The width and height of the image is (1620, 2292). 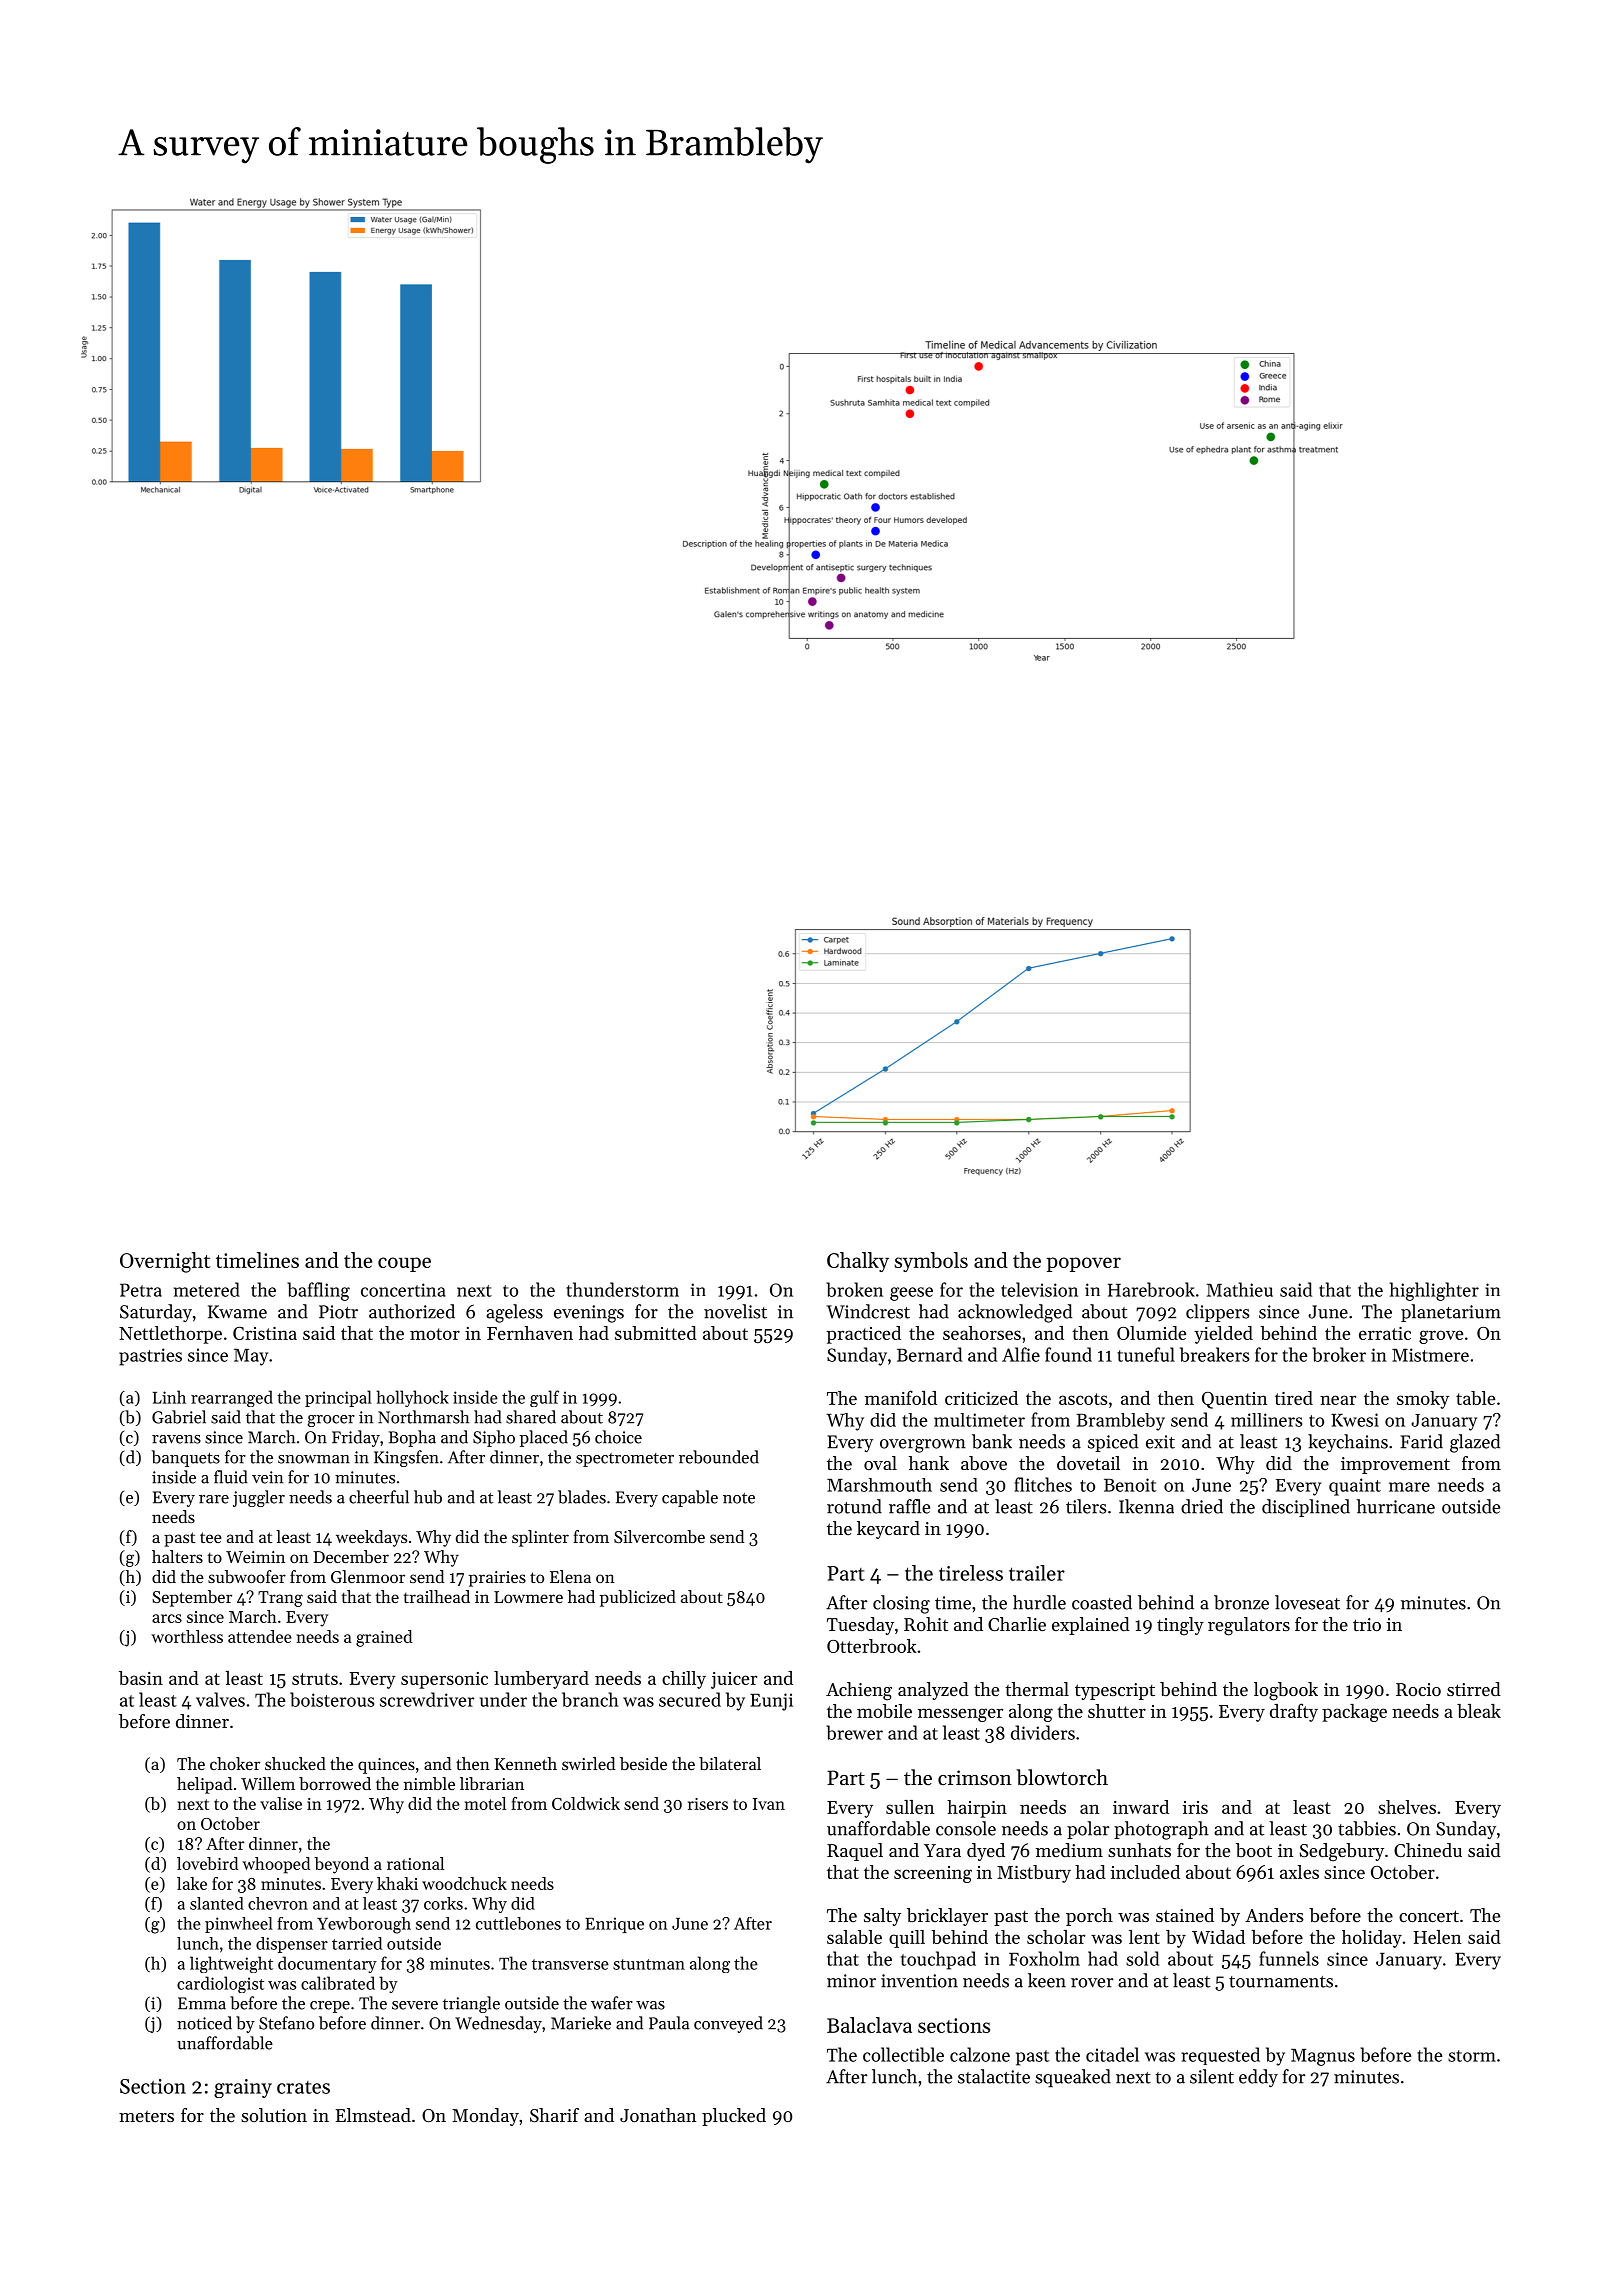 I want to click on coupe, so click(x=404, y=1264).
